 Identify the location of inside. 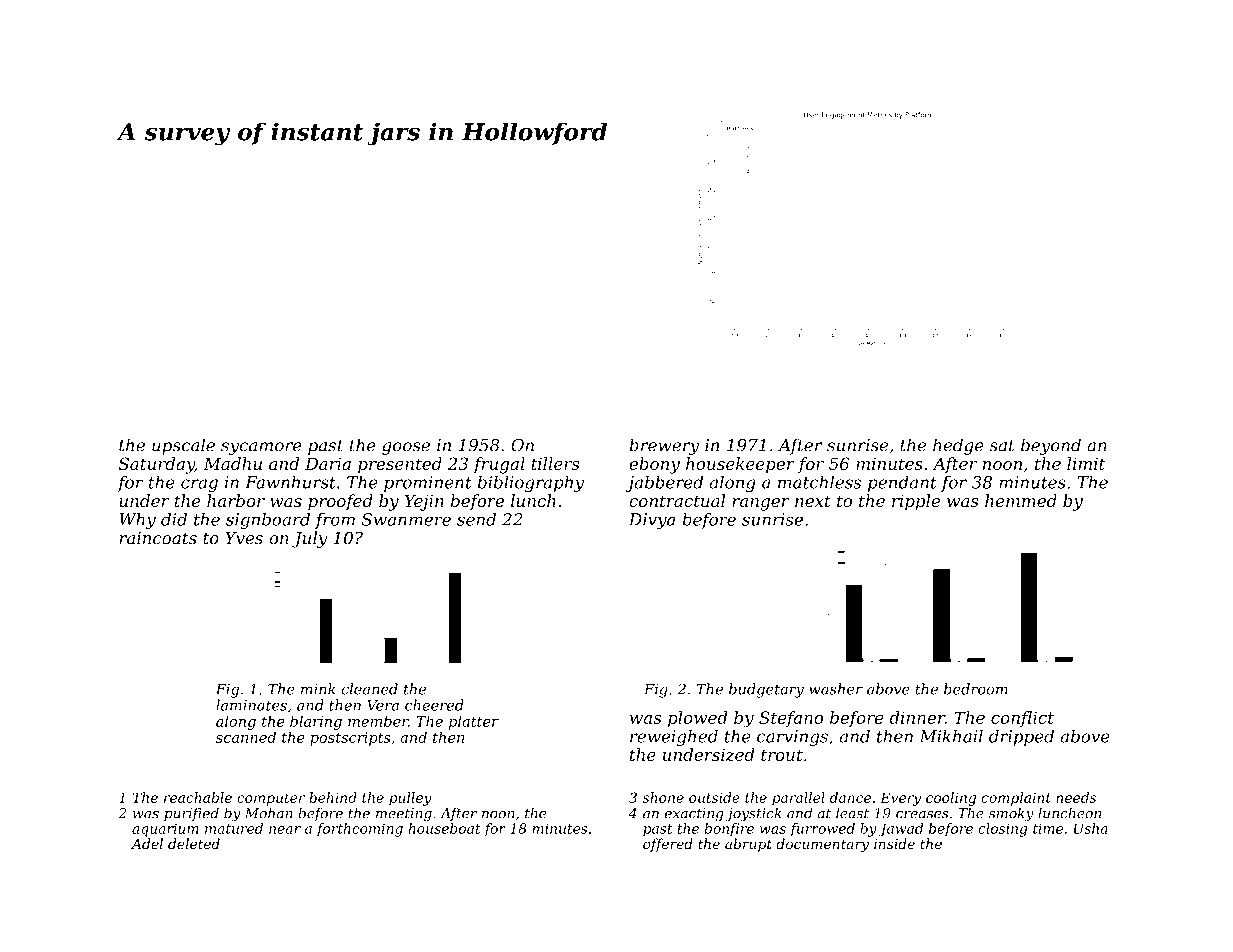
(894, 843).
